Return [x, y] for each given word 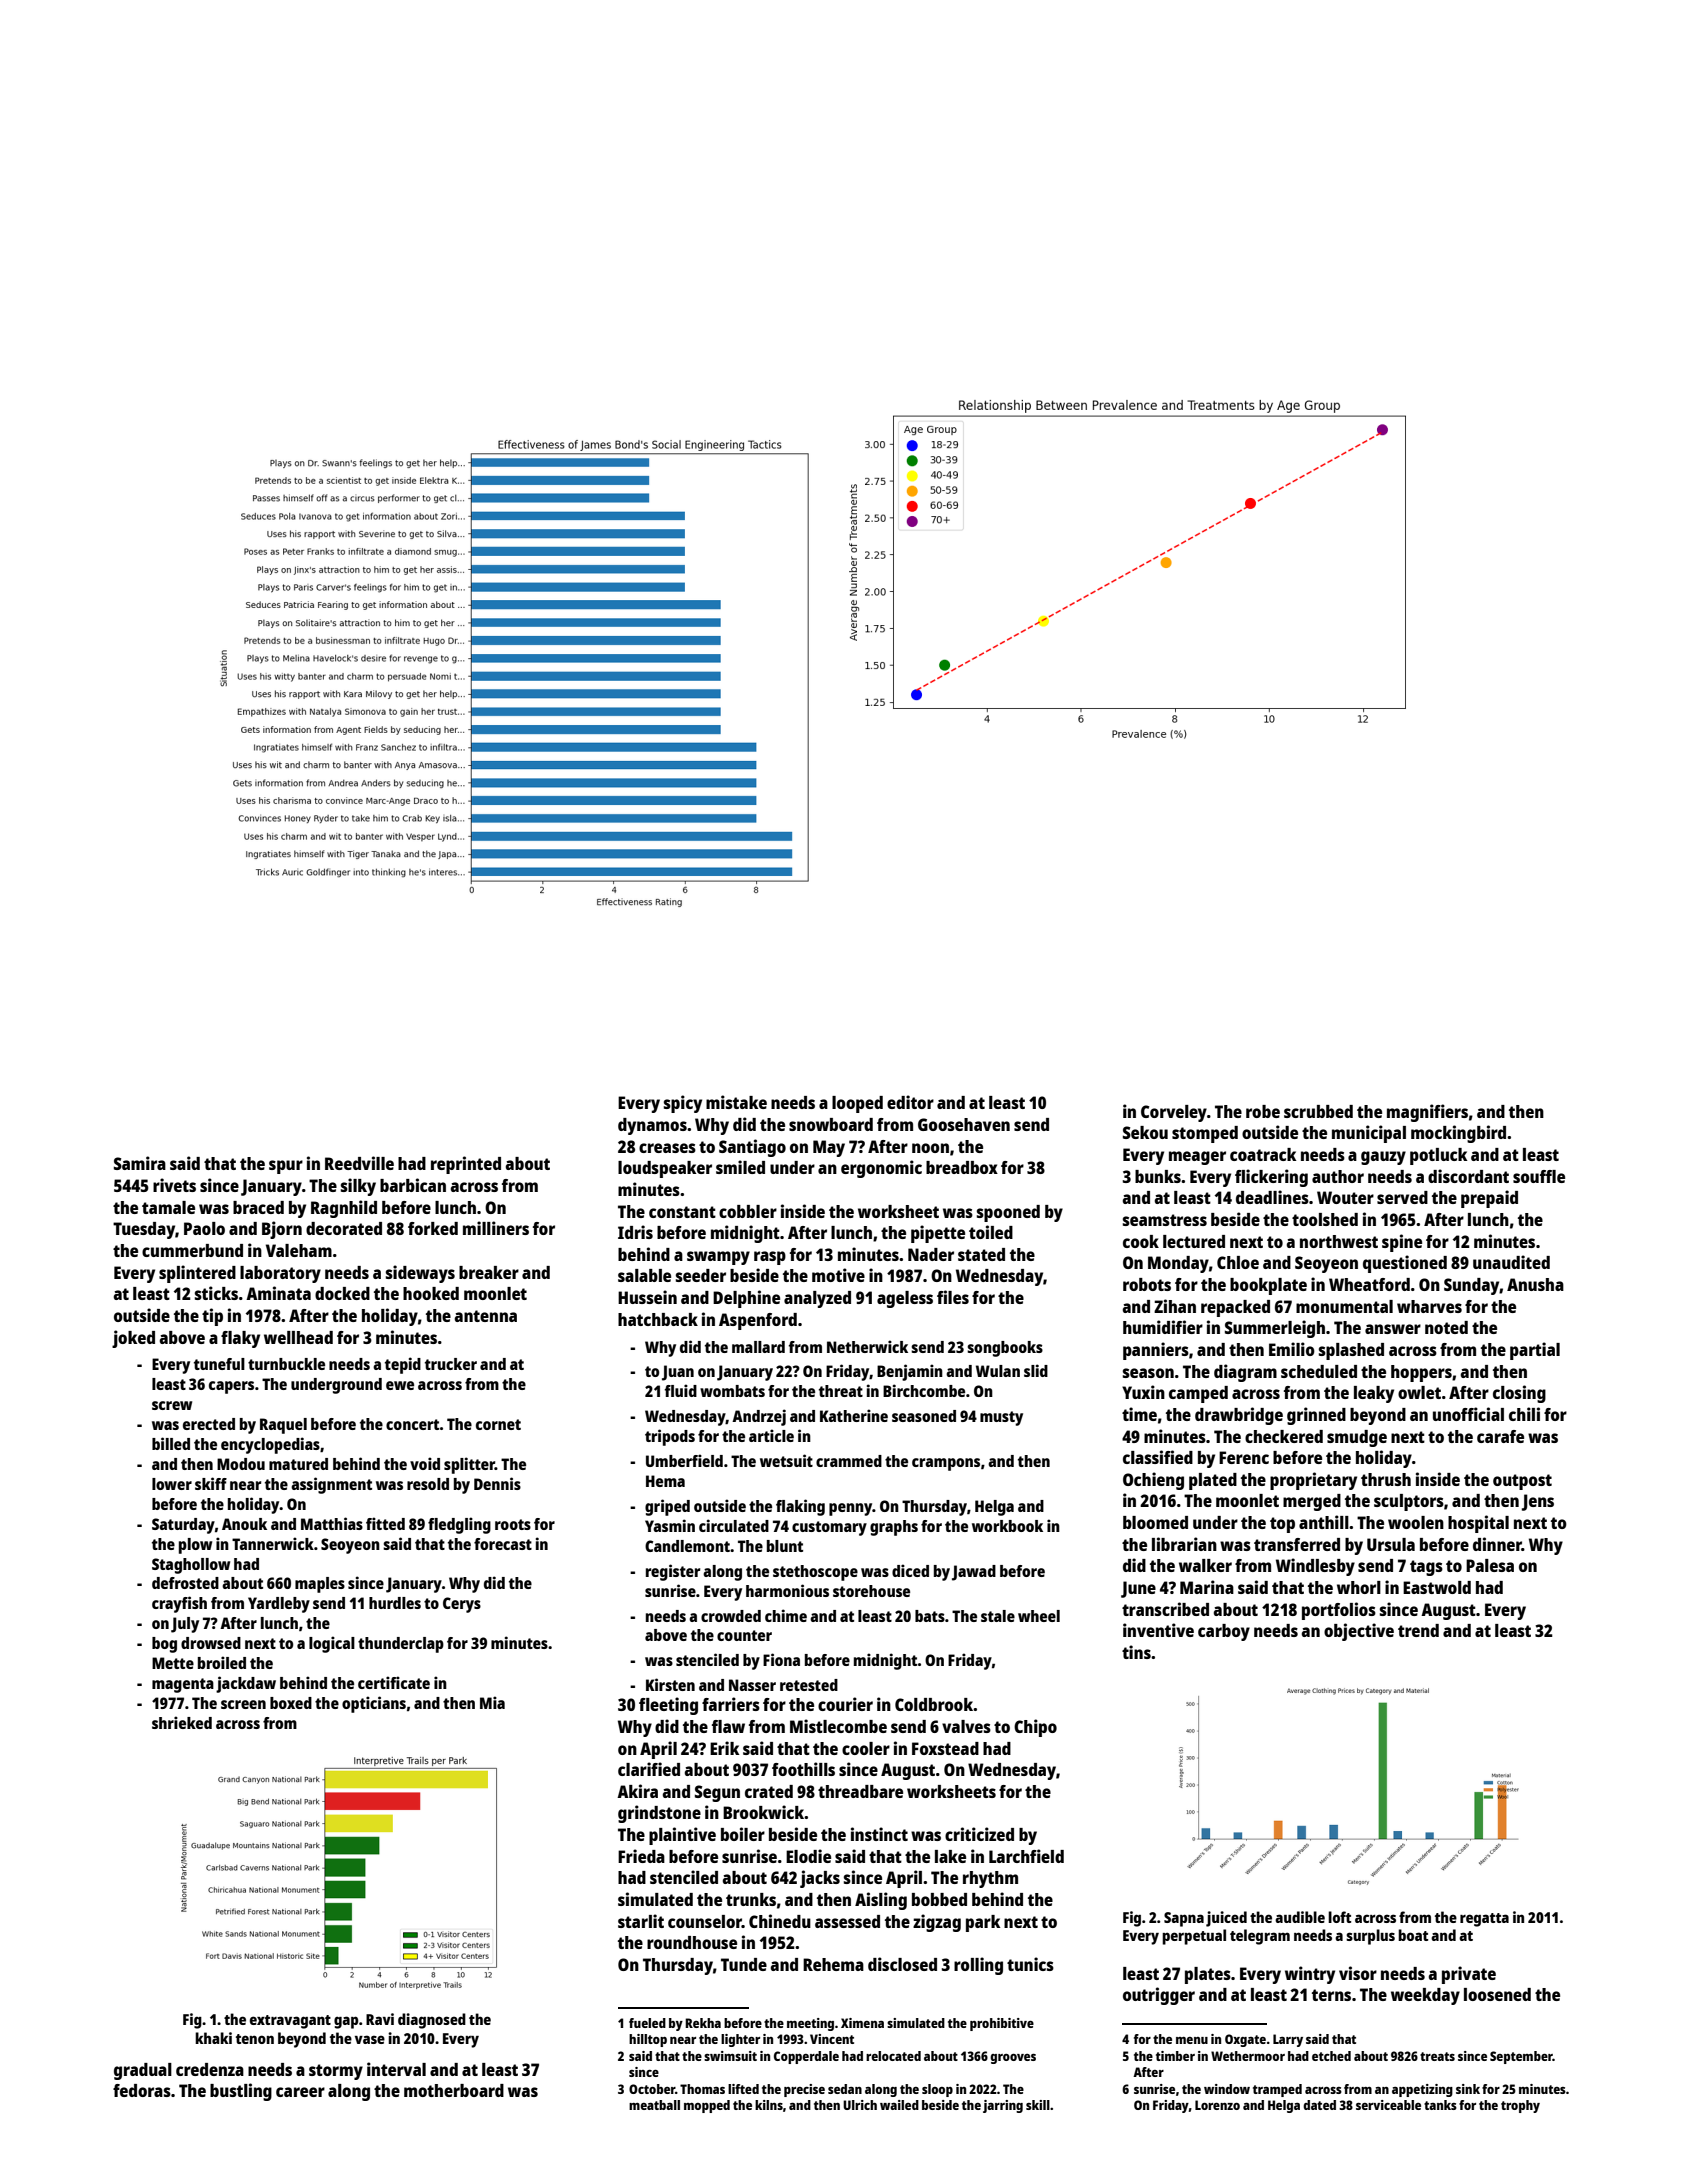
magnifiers [1427, 1113]
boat [1413, 1935]
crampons [946, 1464]
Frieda [641, 1856]
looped [857, 1104]
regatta [1484, 1920]
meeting [810, 2024]
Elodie [808, 1856]
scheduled [1319, 1371]
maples [320, 1585]
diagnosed [432, 2021]
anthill [1324, 1522]
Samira [140, 1163]
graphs [894, 1528]
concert [413, 1424]
